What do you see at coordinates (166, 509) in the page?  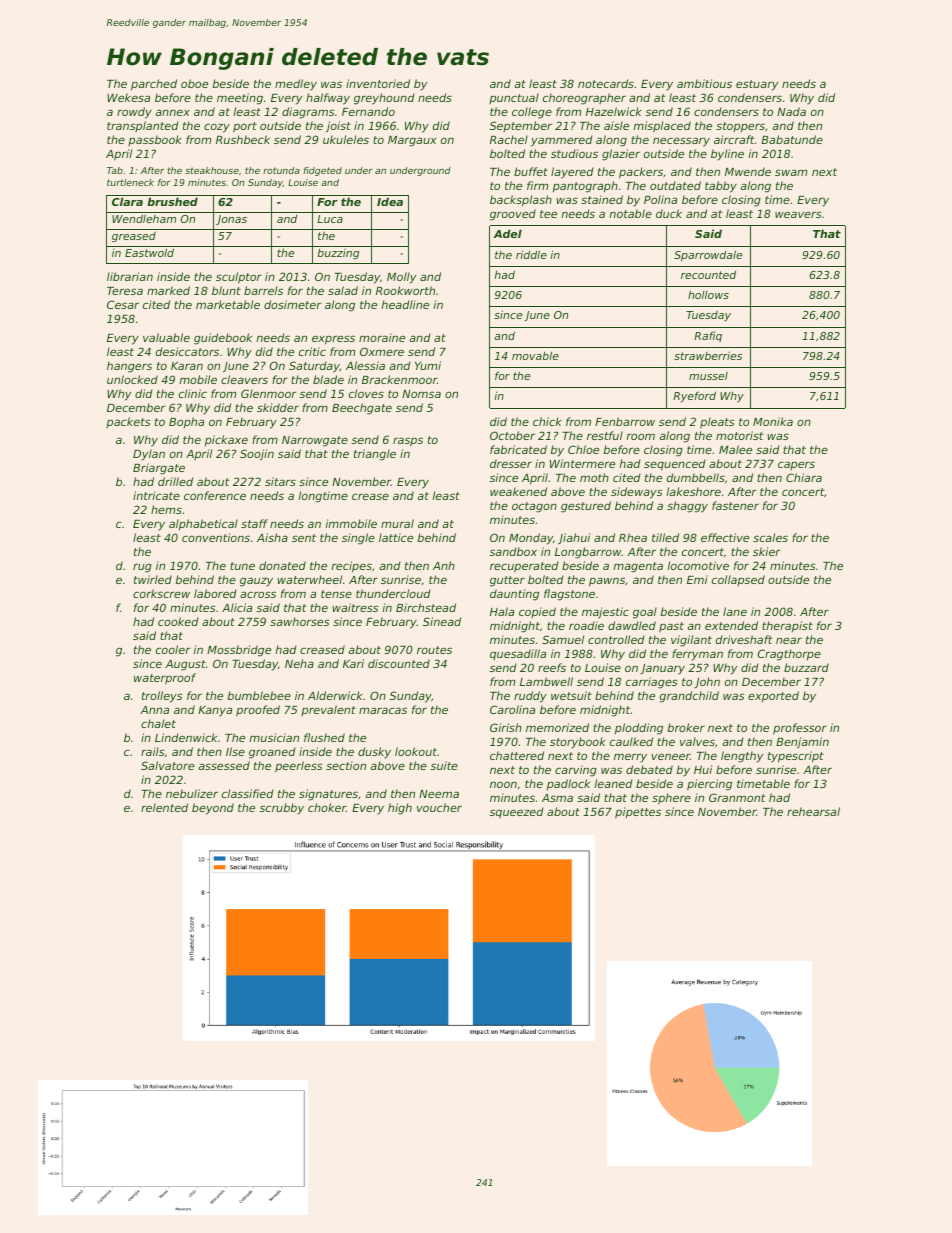 I see `hems` at bounding box center [166, 509].
